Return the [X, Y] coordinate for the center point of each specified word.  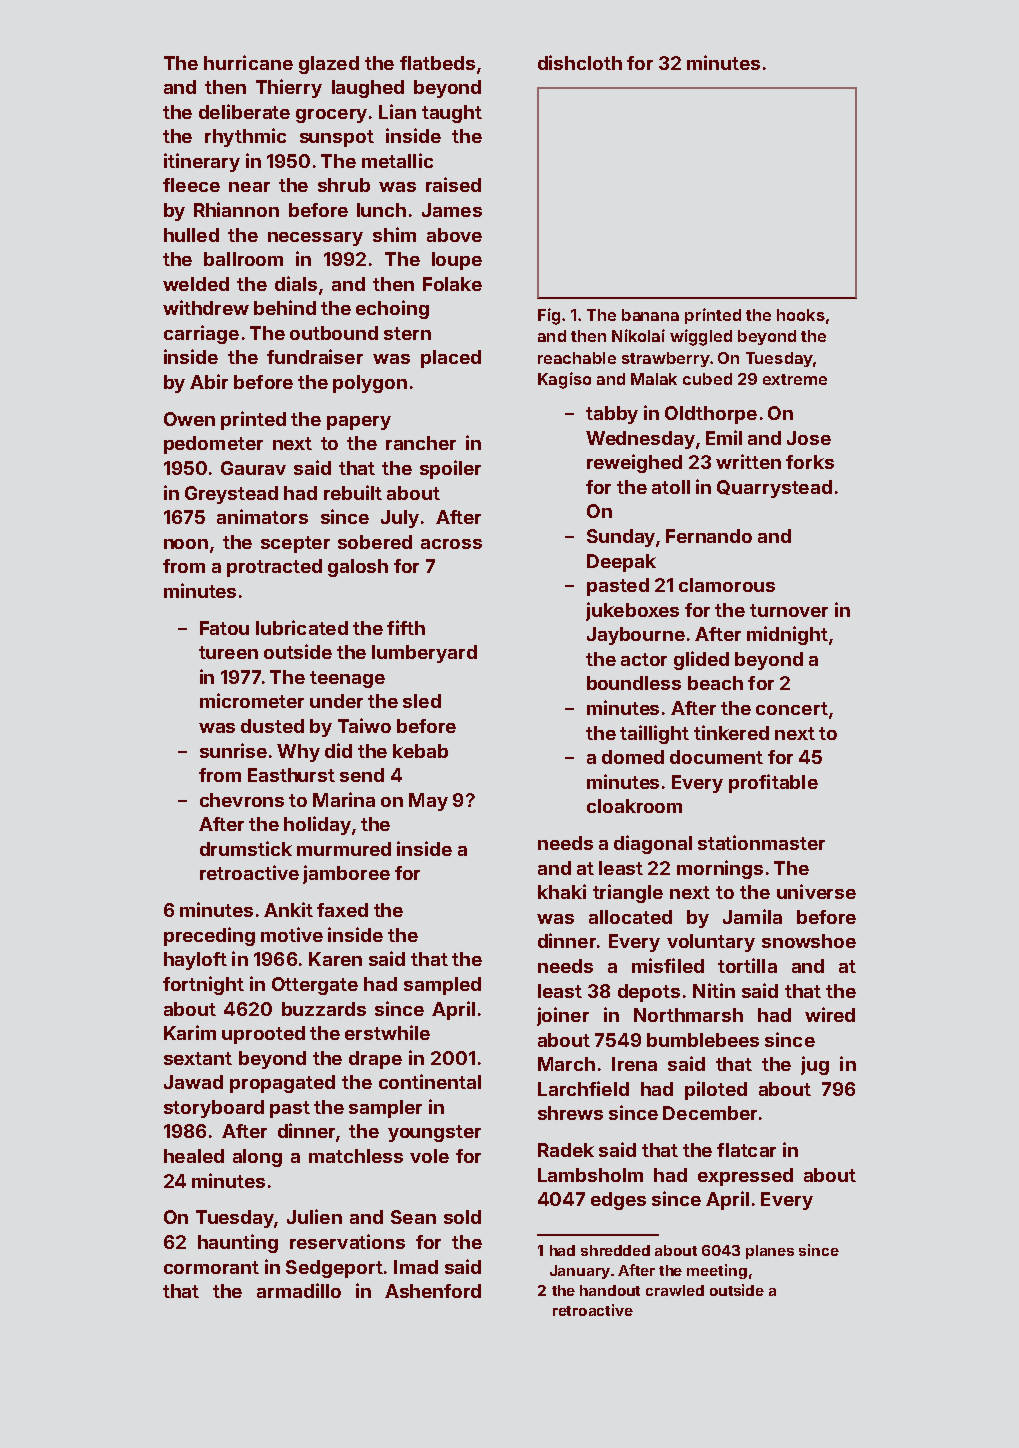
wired [830, 1014]
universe [816, 891]
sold [462, 1217]
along [257, 1158]
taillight [654, 734]
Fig [549, 316]
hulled [191, 235]
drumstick [246, 848]
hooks [801, 315]
